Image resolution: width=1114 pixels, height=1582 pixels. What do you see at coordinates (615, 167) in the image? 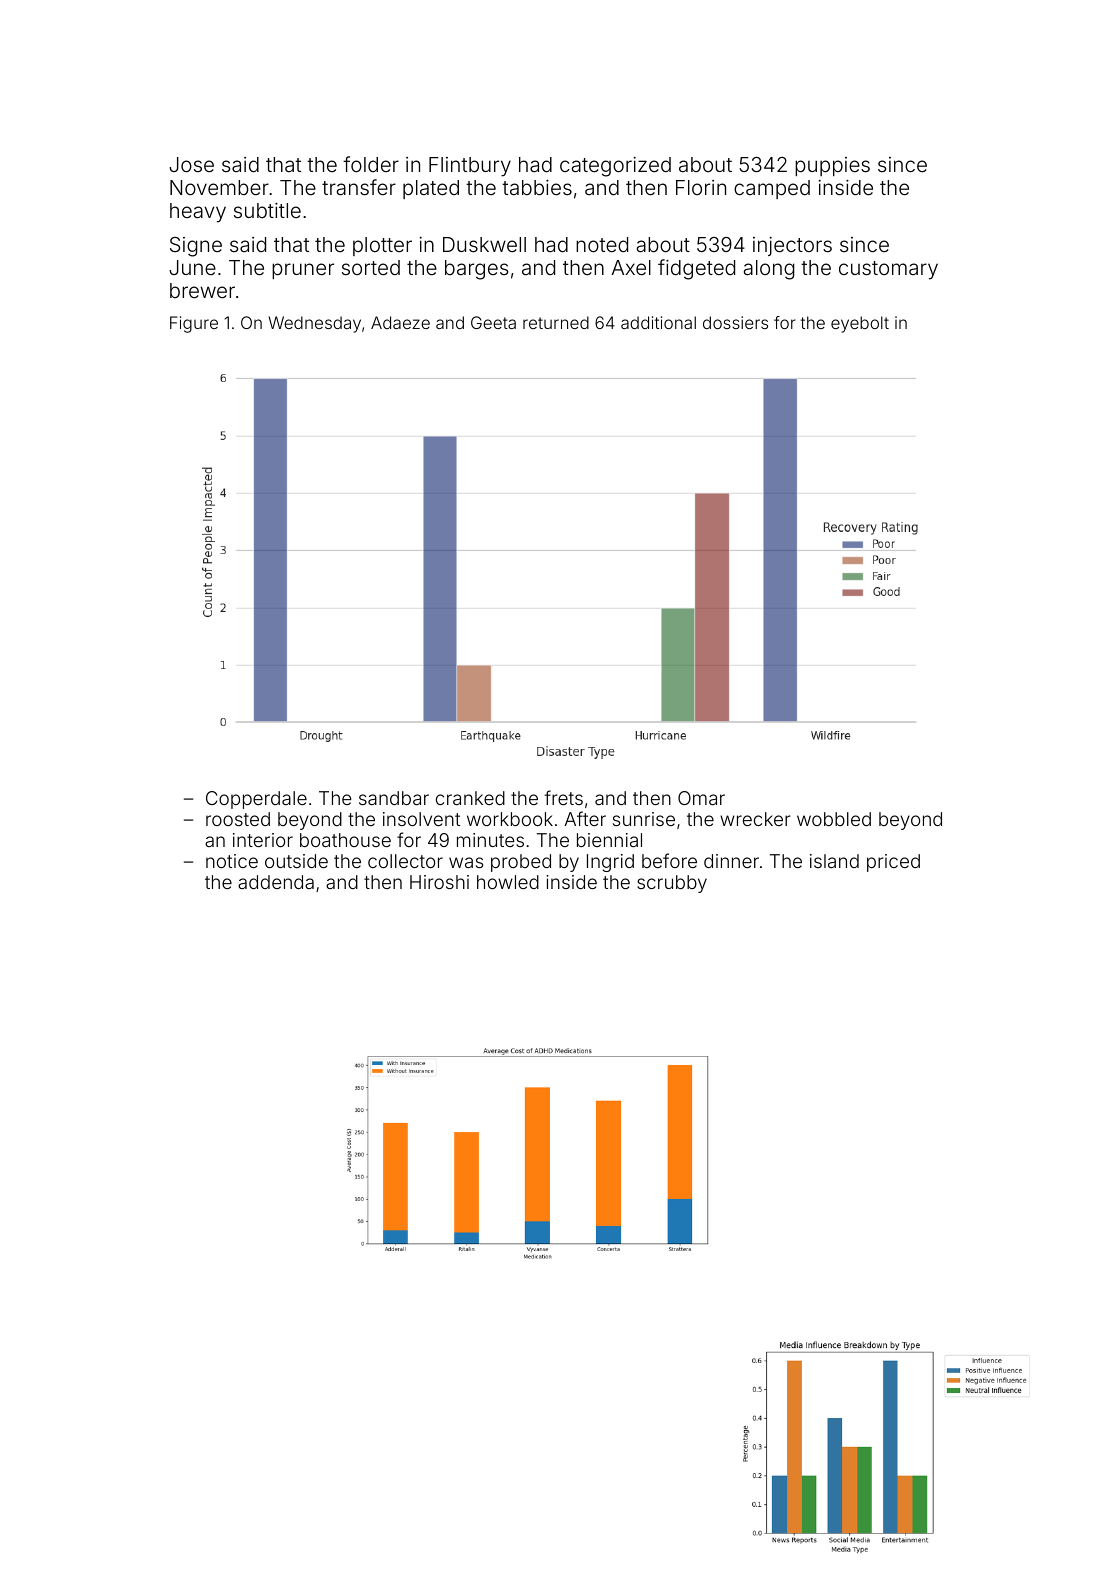
I see `categorized` at bounding box center [615, 167].
